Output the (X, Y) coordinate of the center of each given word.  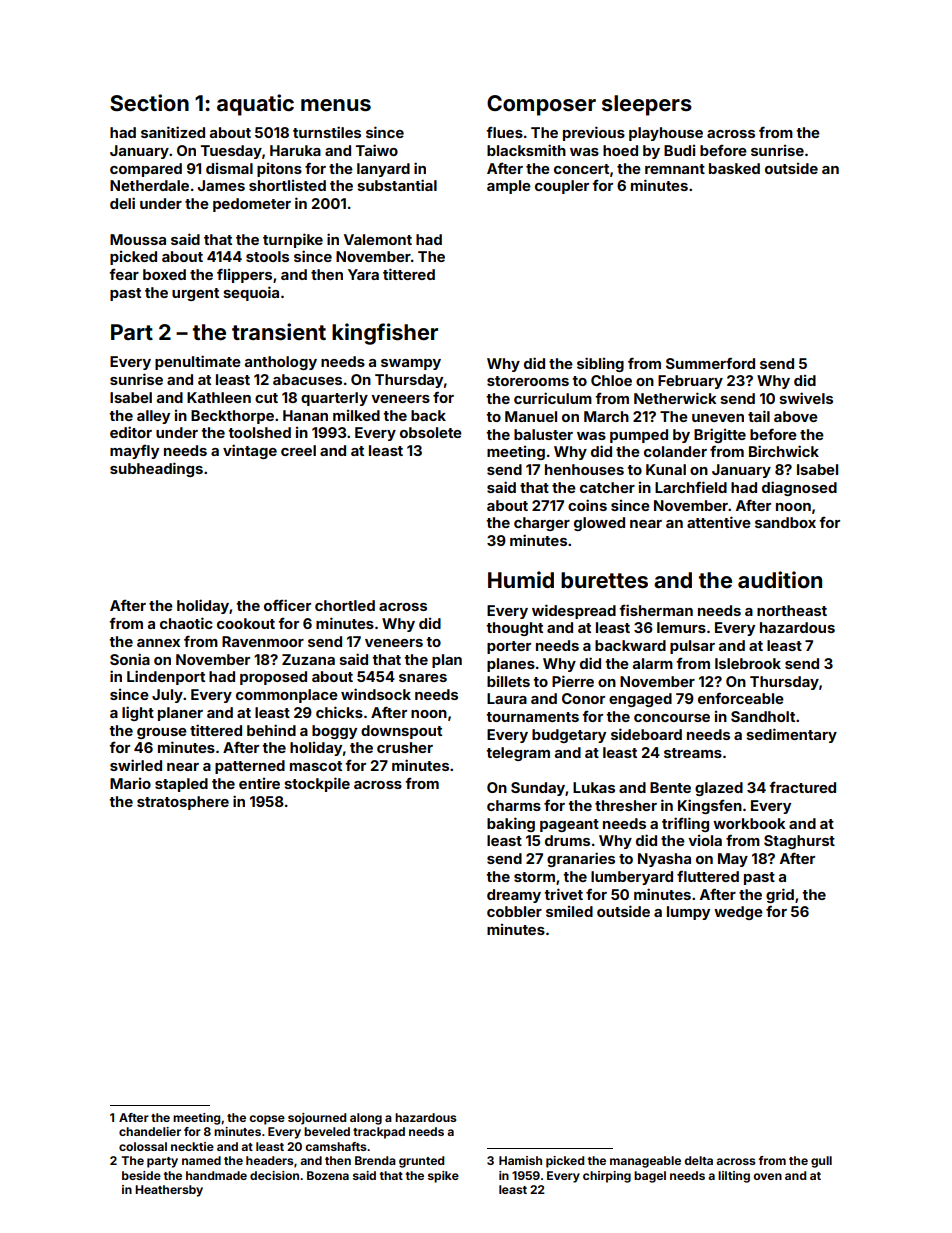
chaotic (186, 623)
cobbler (514, 911)
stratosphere (183, 803)
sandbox (785, 522)
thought (514, 629)
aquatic (255, 105)
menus (336, 105)
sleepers (647, 105)
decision (274, 1175)
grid (780, 895)
